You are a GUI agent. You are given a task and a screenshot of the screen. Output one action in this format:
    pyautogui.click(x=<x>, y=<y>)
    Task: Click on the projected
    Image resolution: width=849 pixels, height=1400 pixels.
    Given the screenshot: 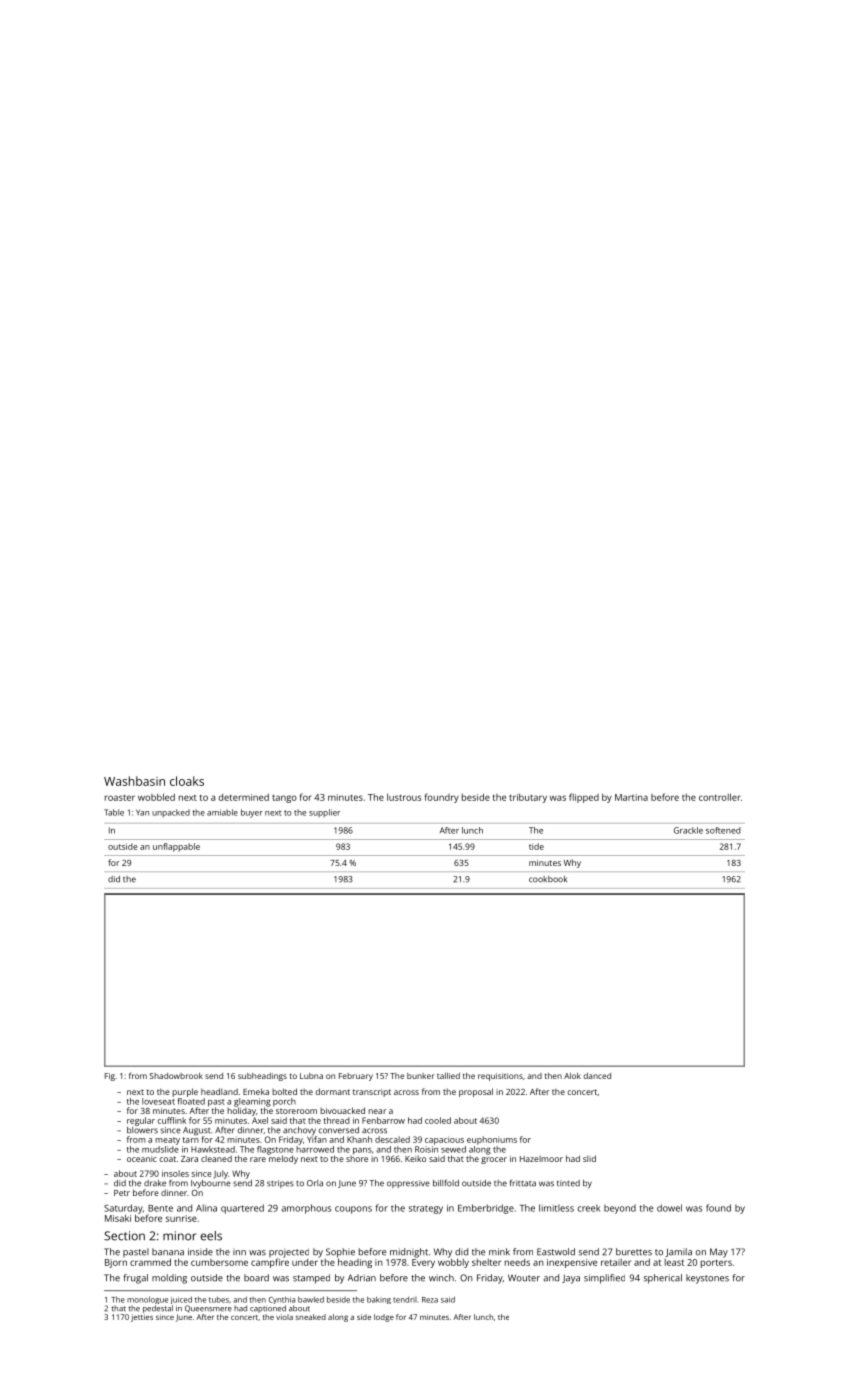 What is the action you would take?
    pyautogui.click(x=289, y=1253)
